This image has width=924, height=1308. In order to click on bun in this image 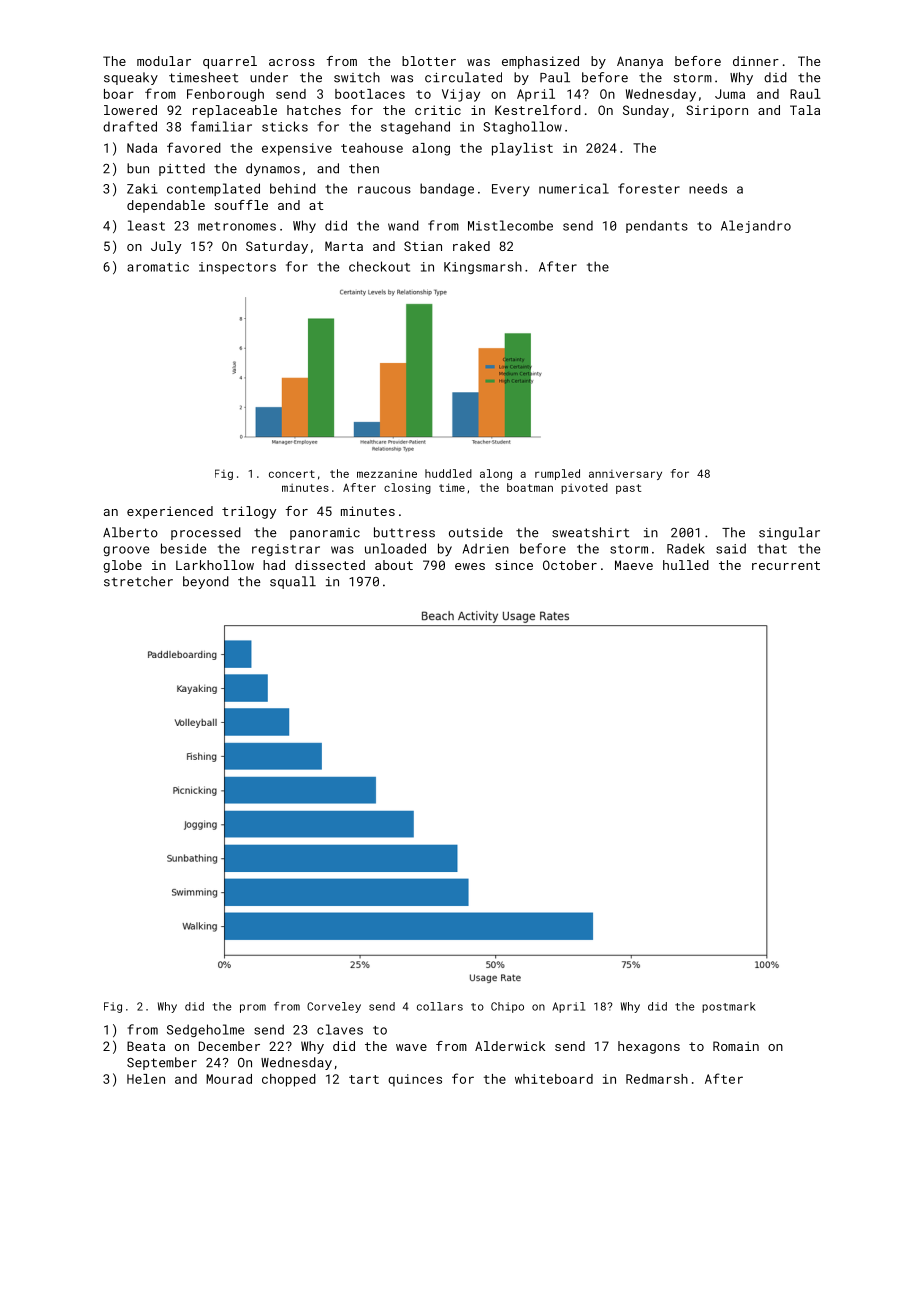, I will do `click(138, 168)`.
